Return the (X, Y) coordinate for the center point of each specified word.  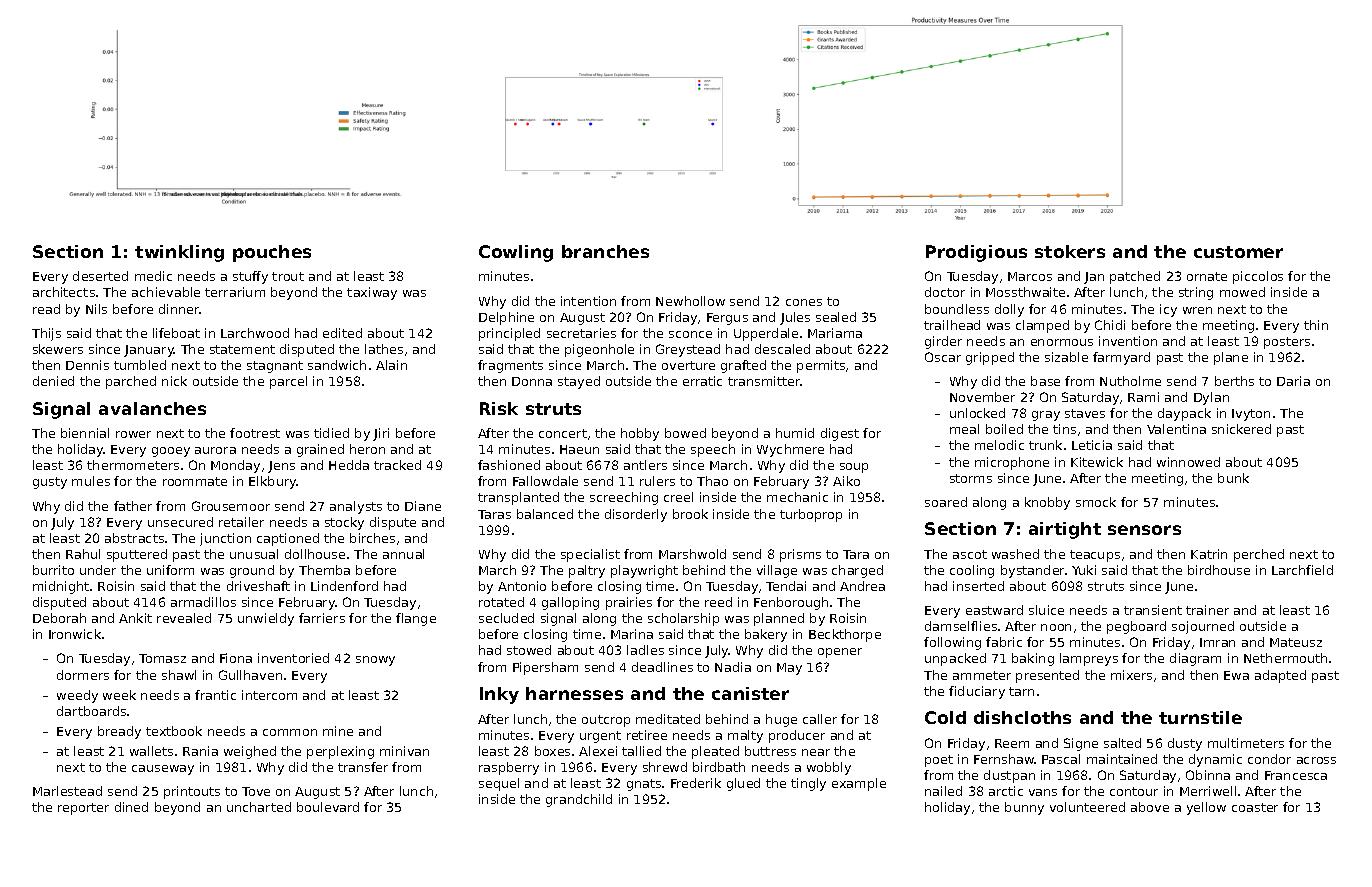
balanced (545, 514)
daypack (1184, 414)
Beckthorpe (845, 635)
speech (713, 450)
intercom (269, 695)
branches (605, 251)
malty (745, 736)
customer (1238, 252)
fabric (1004, 642)
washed (1015, 554)
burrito (53, 570)
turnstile (1200, 717)
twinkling (179, 253)
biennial (85, 433)
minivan (404, 751)
